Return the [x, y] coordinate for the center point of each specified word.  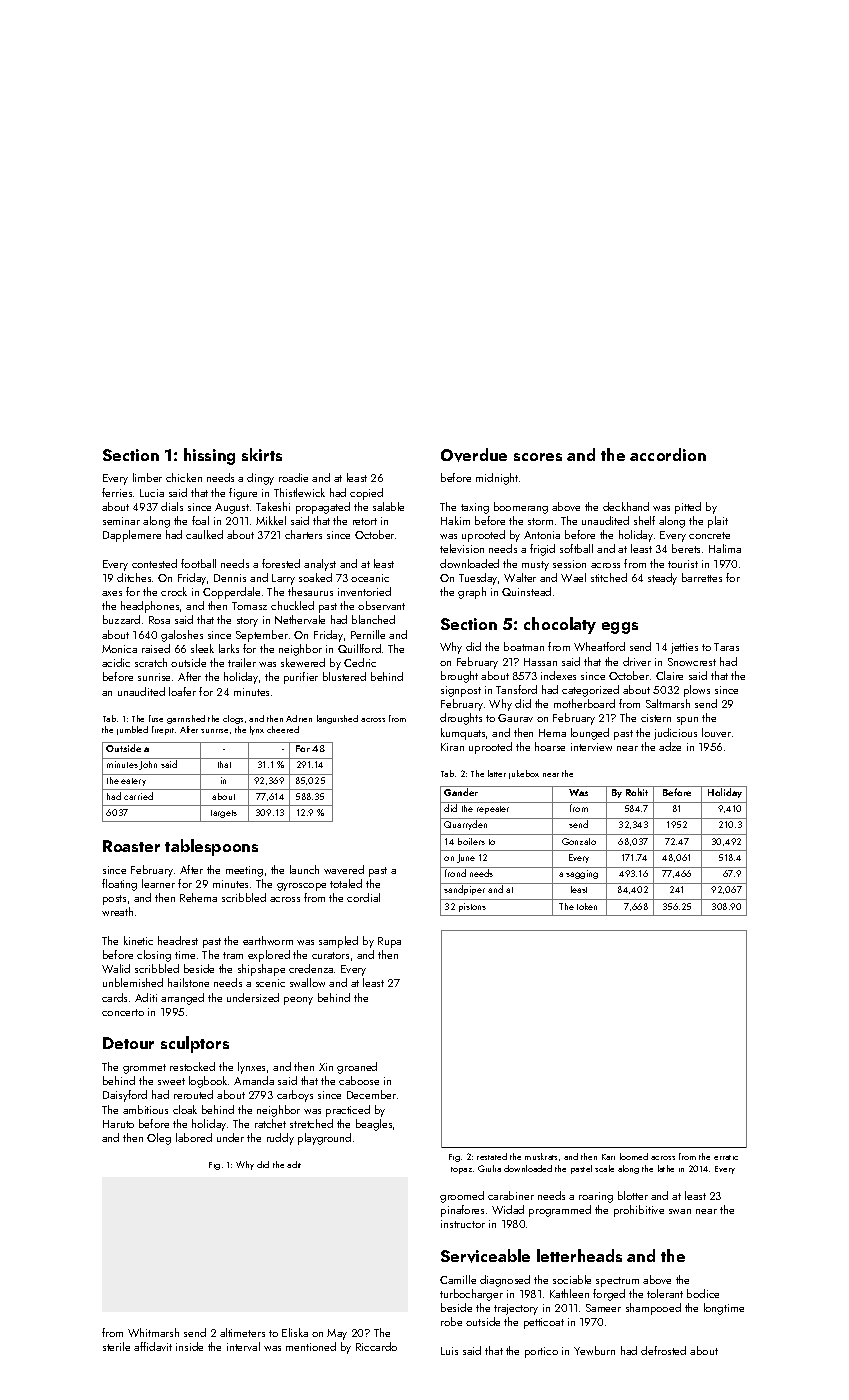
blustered [344, 676]
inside [189, 1346]
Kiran [452, 747]
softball [576, 548]
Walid [116, 968]
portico [541, 1352]
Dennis [230, 578]
